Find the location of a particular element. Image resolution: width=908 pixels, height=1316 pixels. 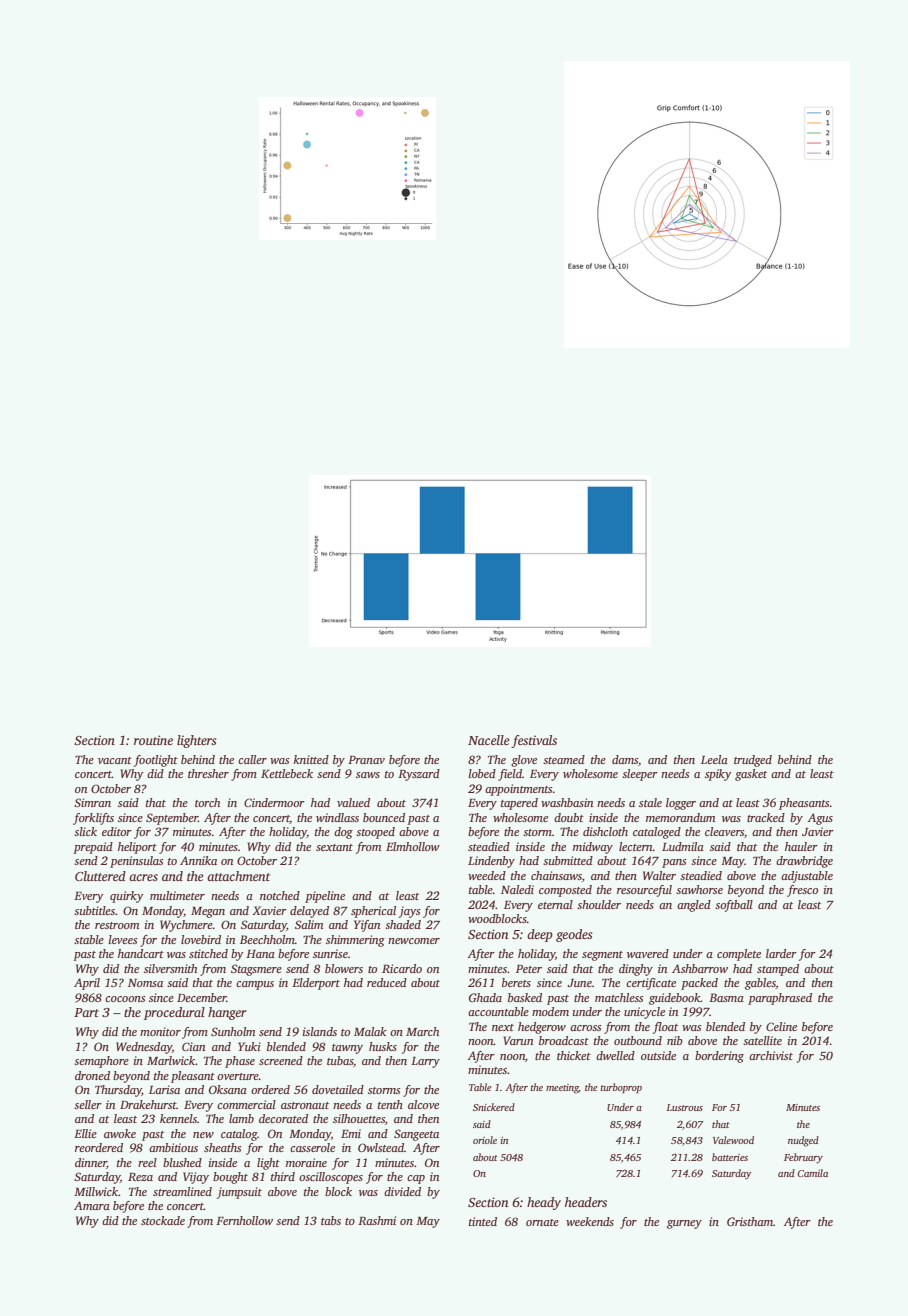

Oksana is located at coordinates (228, 1089).
